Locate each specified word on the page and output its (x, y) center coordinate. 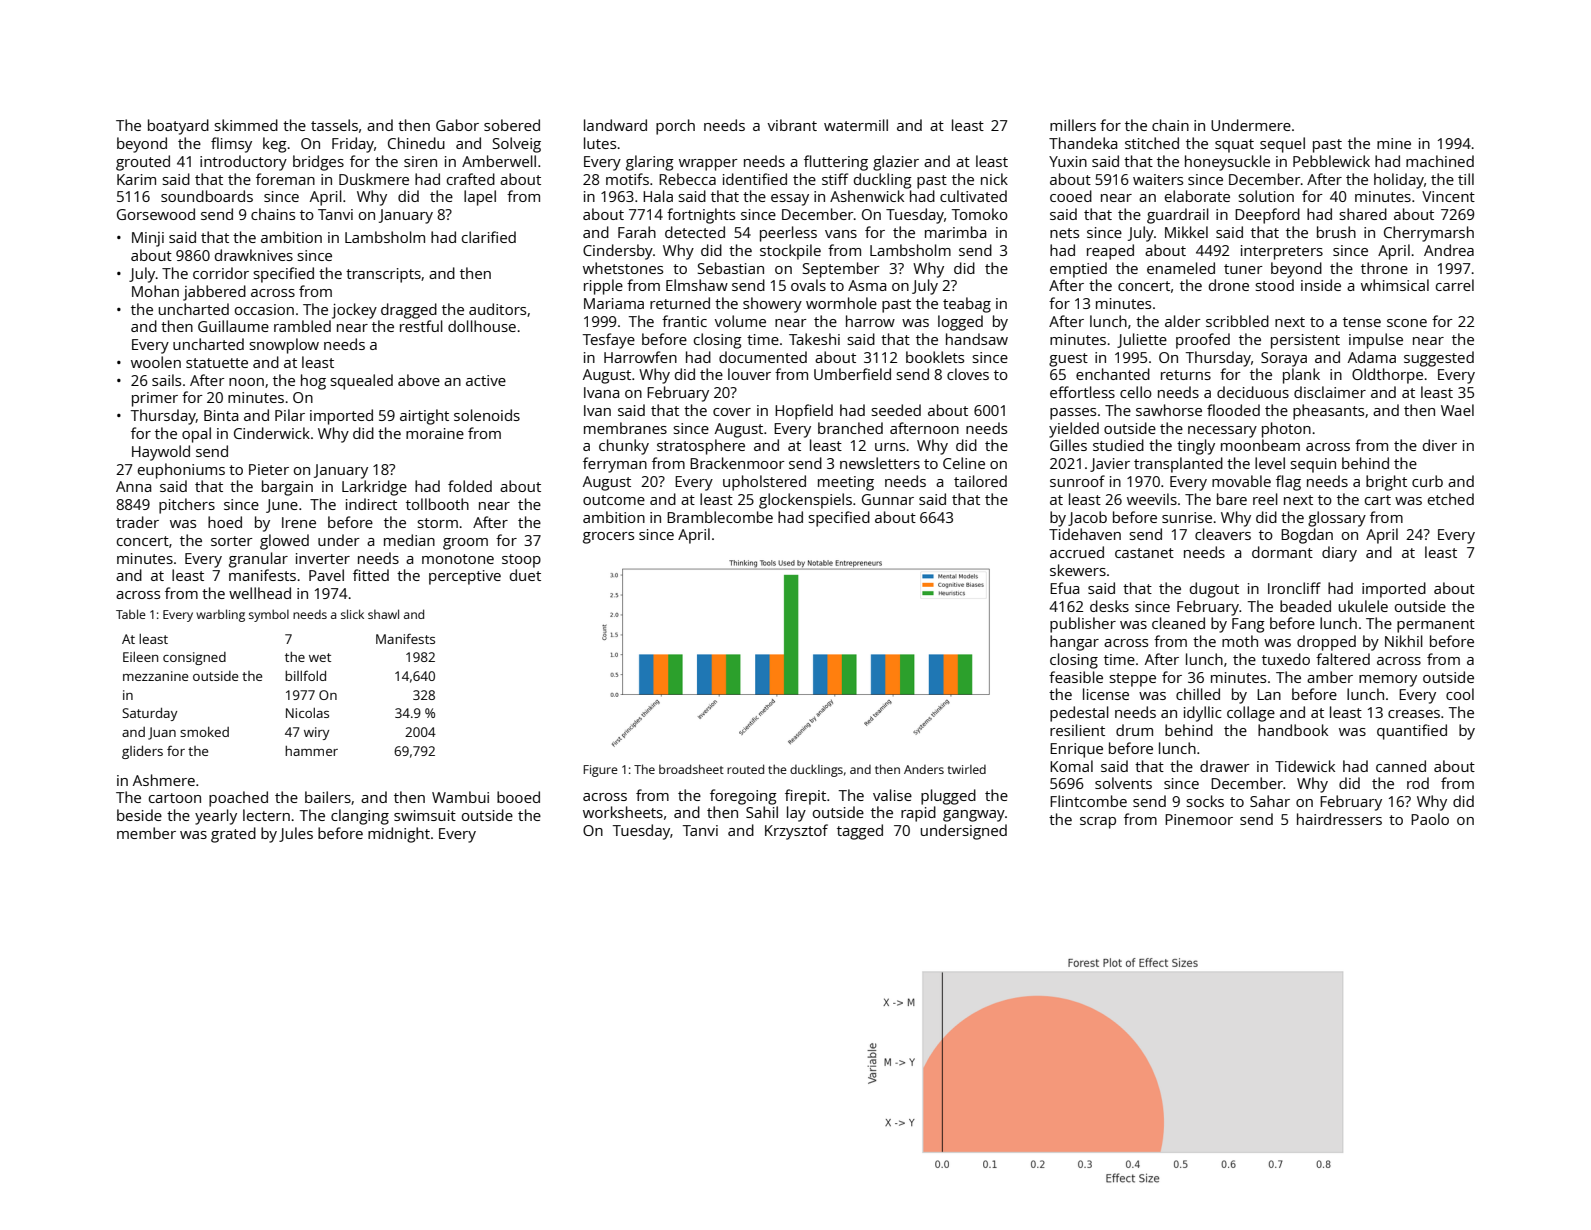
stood (1274, 285)
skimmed (246, 125)
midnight (399, 835)
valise (892, 795)
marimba (955, 232)
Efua (1064, 588)
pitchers (187, 506)
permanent (1436, 626)
